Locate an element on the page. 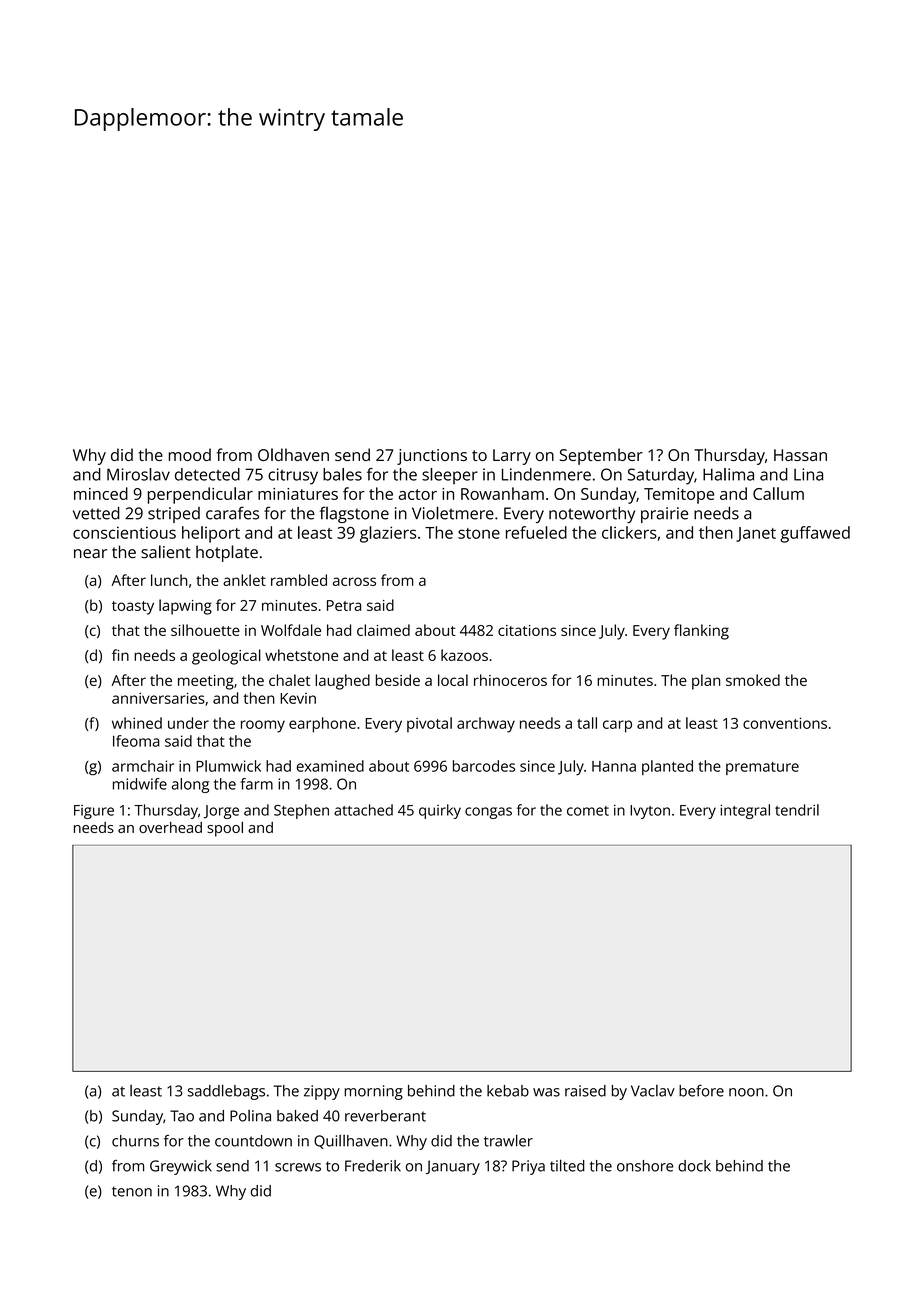  overhead is located at coordinates (170, 827).
